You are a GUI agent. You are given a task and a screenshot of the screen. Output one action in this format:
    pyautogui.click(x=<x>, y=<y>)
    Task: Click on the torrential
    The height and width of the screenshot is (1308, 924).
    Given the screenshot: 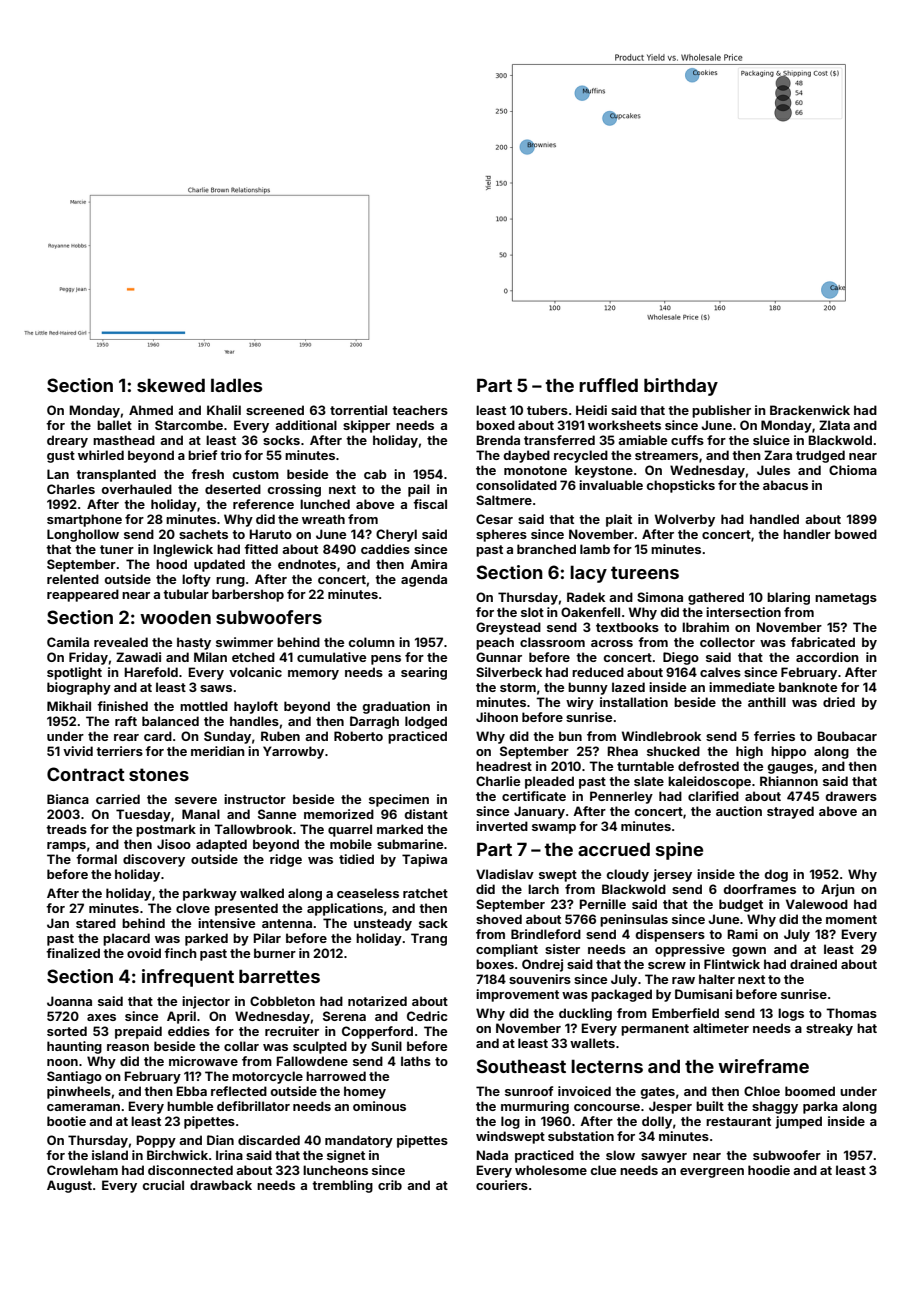 What is the action you would take?
    pyautogui.click(x=358, y=410)
